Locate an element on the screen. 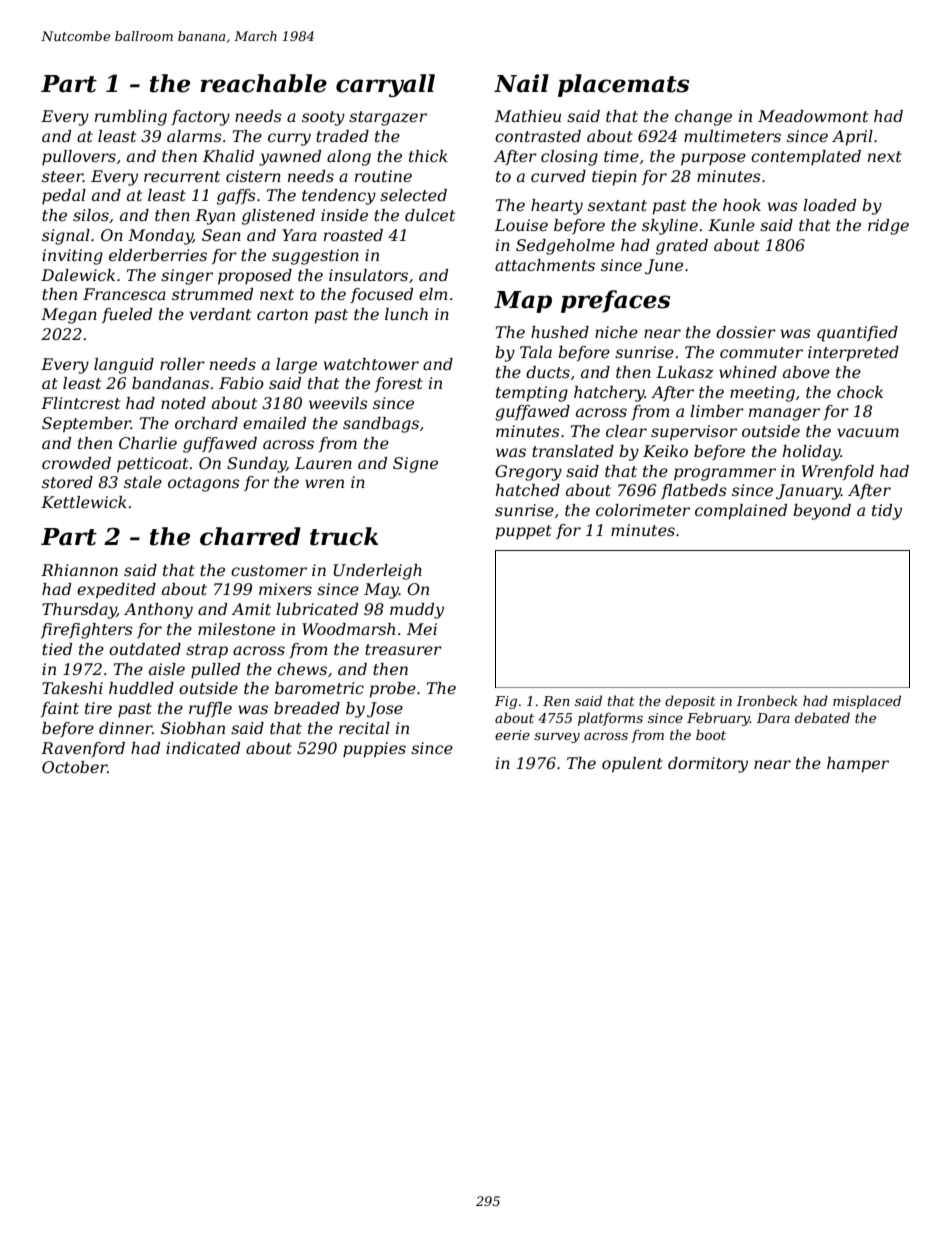  tempting is located at coordinates (532, 394).
